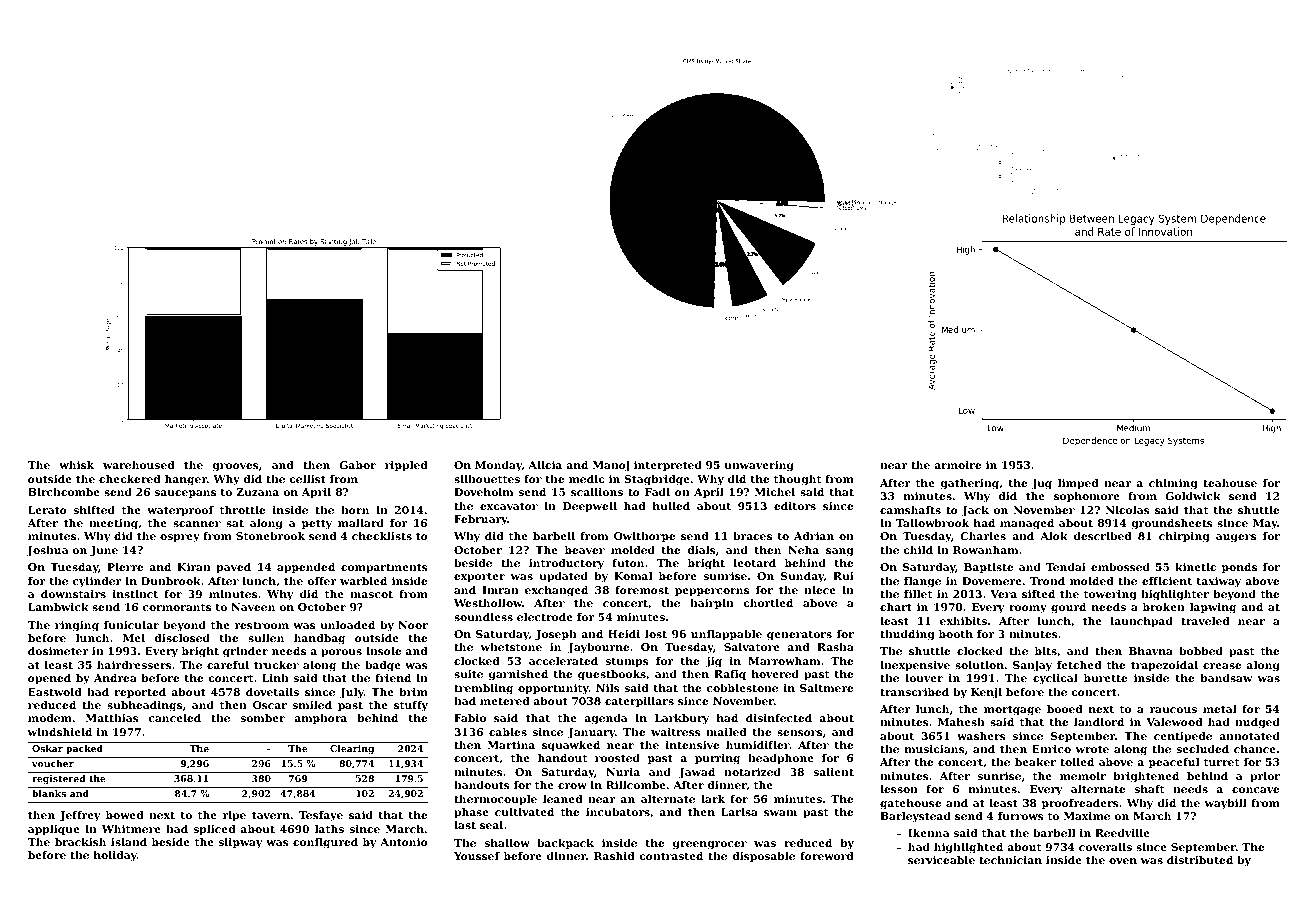 This image has width=1308, height=924. I want to click on limped, so click(1078, 484).
